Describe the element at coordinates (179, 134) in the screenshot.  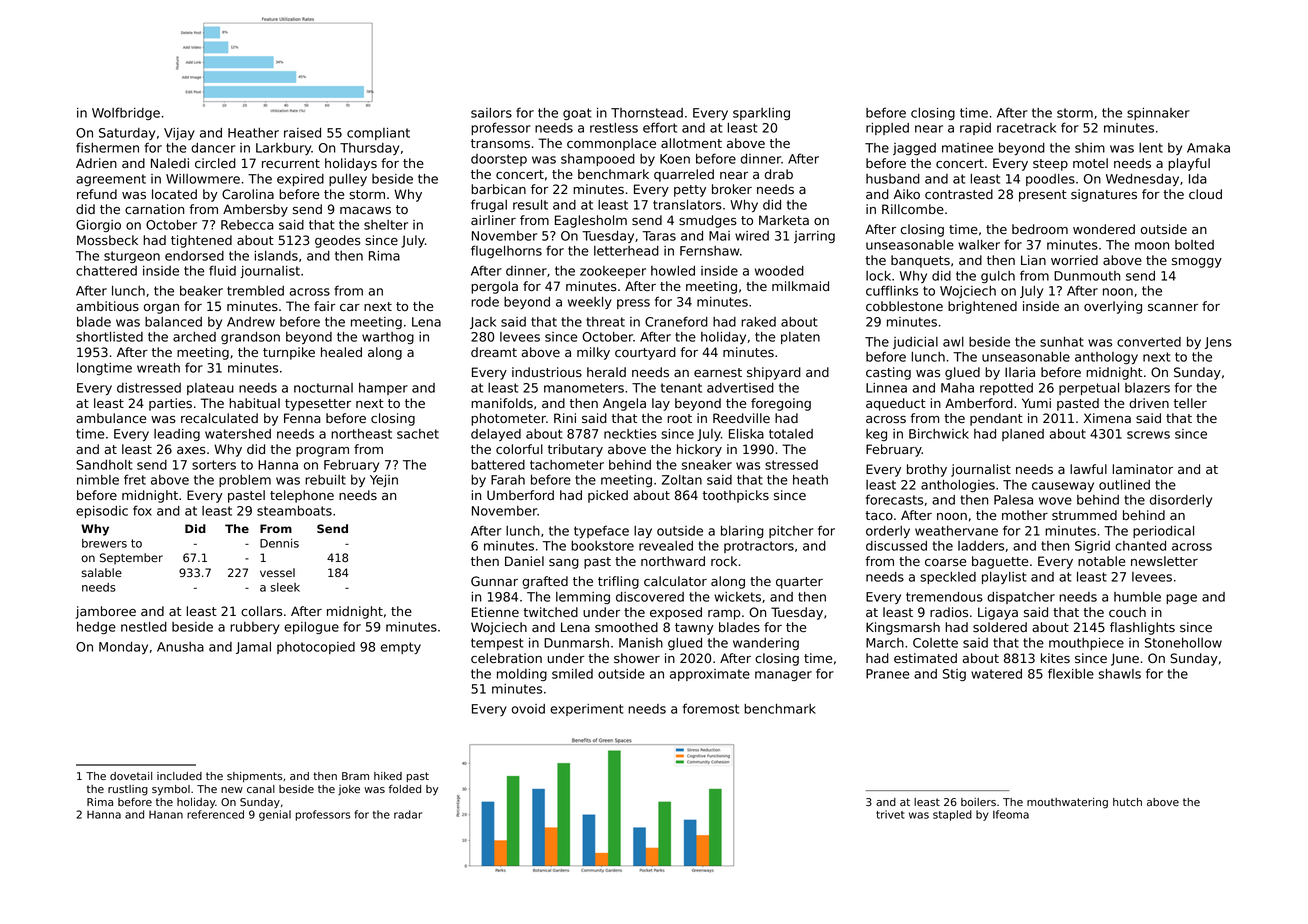
I see `Vijay` at that location.
